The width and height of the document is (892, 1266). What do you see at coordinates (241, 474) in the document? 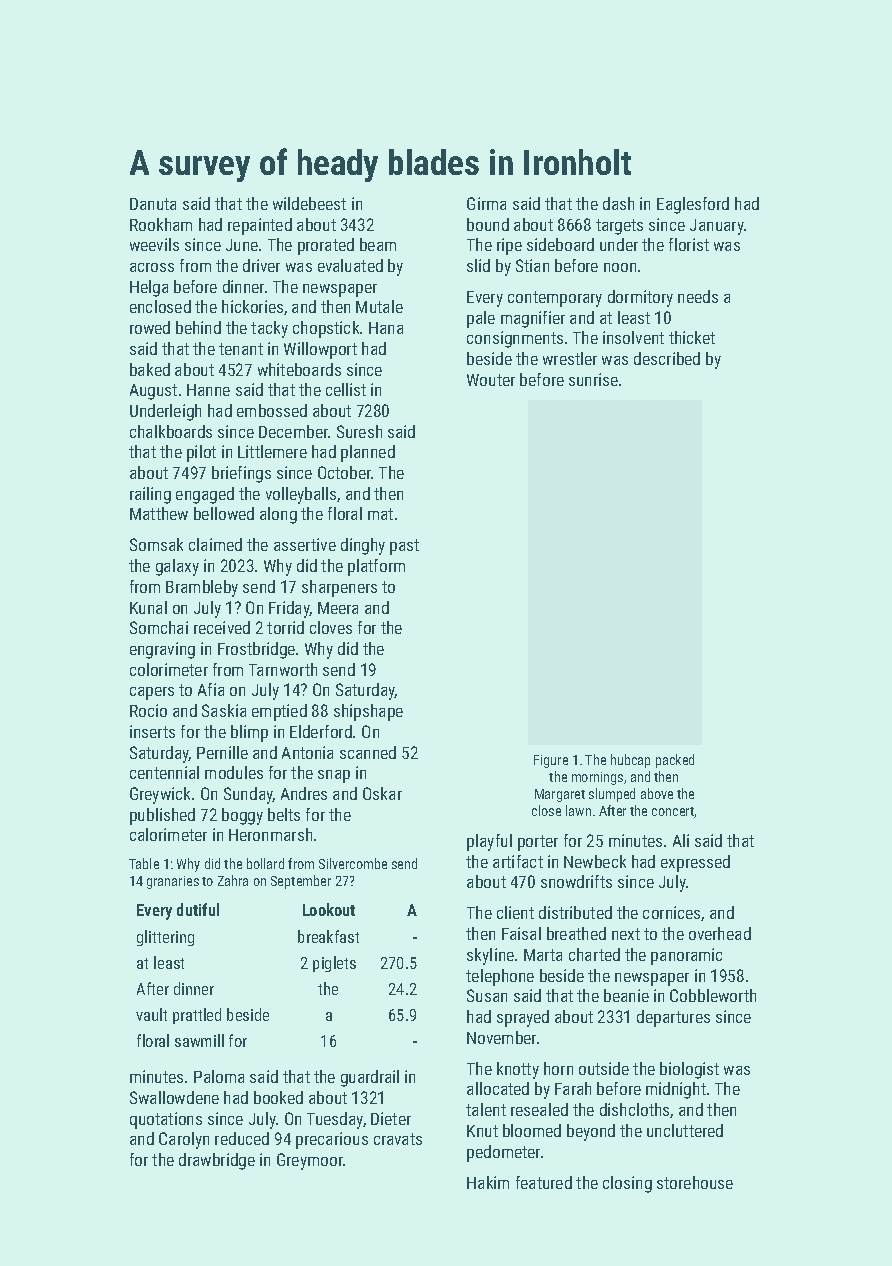
I see `briefings` at bounding box center [241, 474].
